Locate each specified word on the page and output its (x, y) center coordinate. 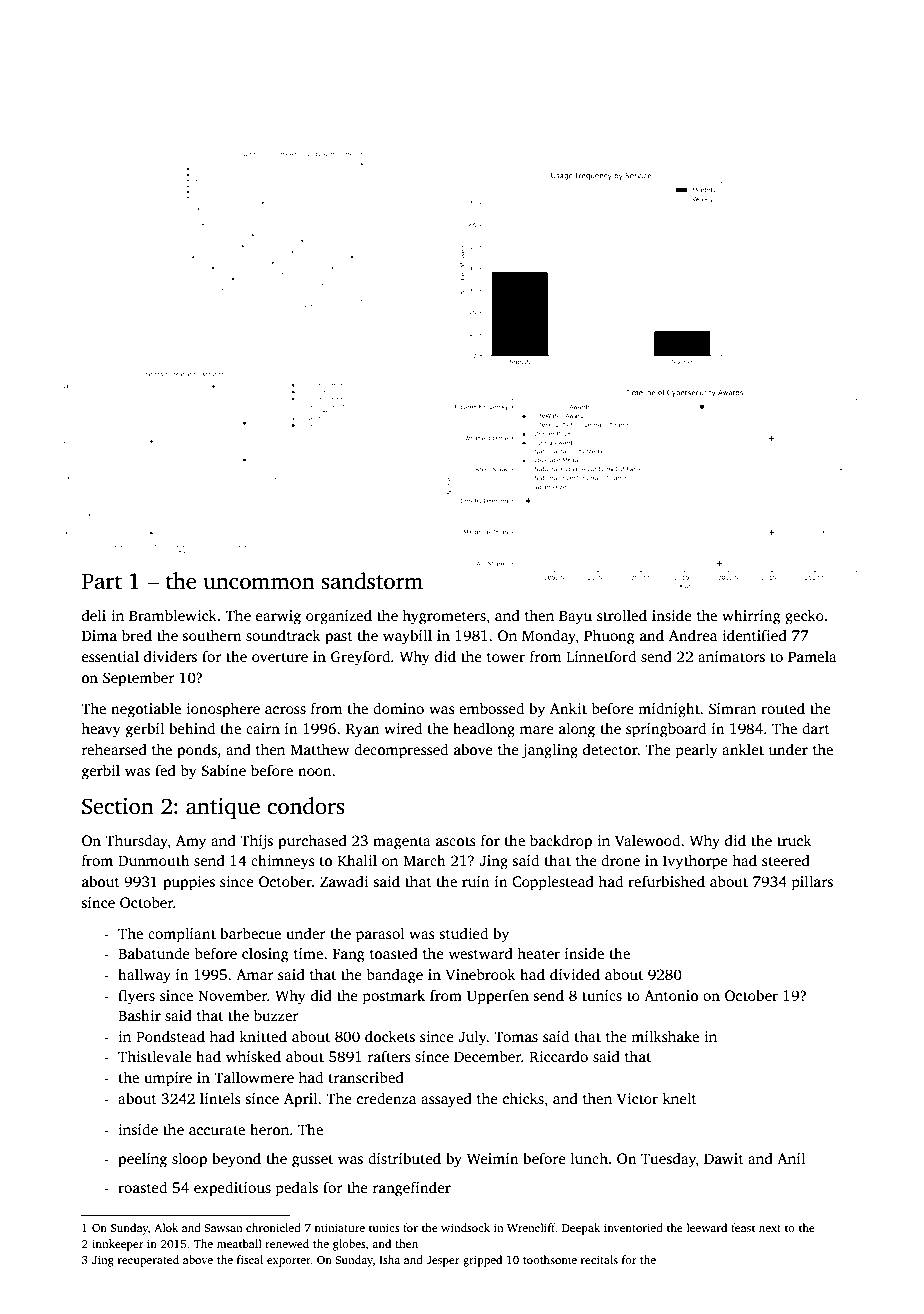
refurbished (666, 881)
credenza (386, 1098)
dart (816, 728)
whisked (253, 1056)
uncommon (259, 583)
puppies (189, 883)
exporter (289, 1262)
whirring (751, 617)
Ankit (568, 708)
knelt (680, 1098)
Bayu (575, 617)
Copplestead (553, 883)
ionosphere (223, 710)
